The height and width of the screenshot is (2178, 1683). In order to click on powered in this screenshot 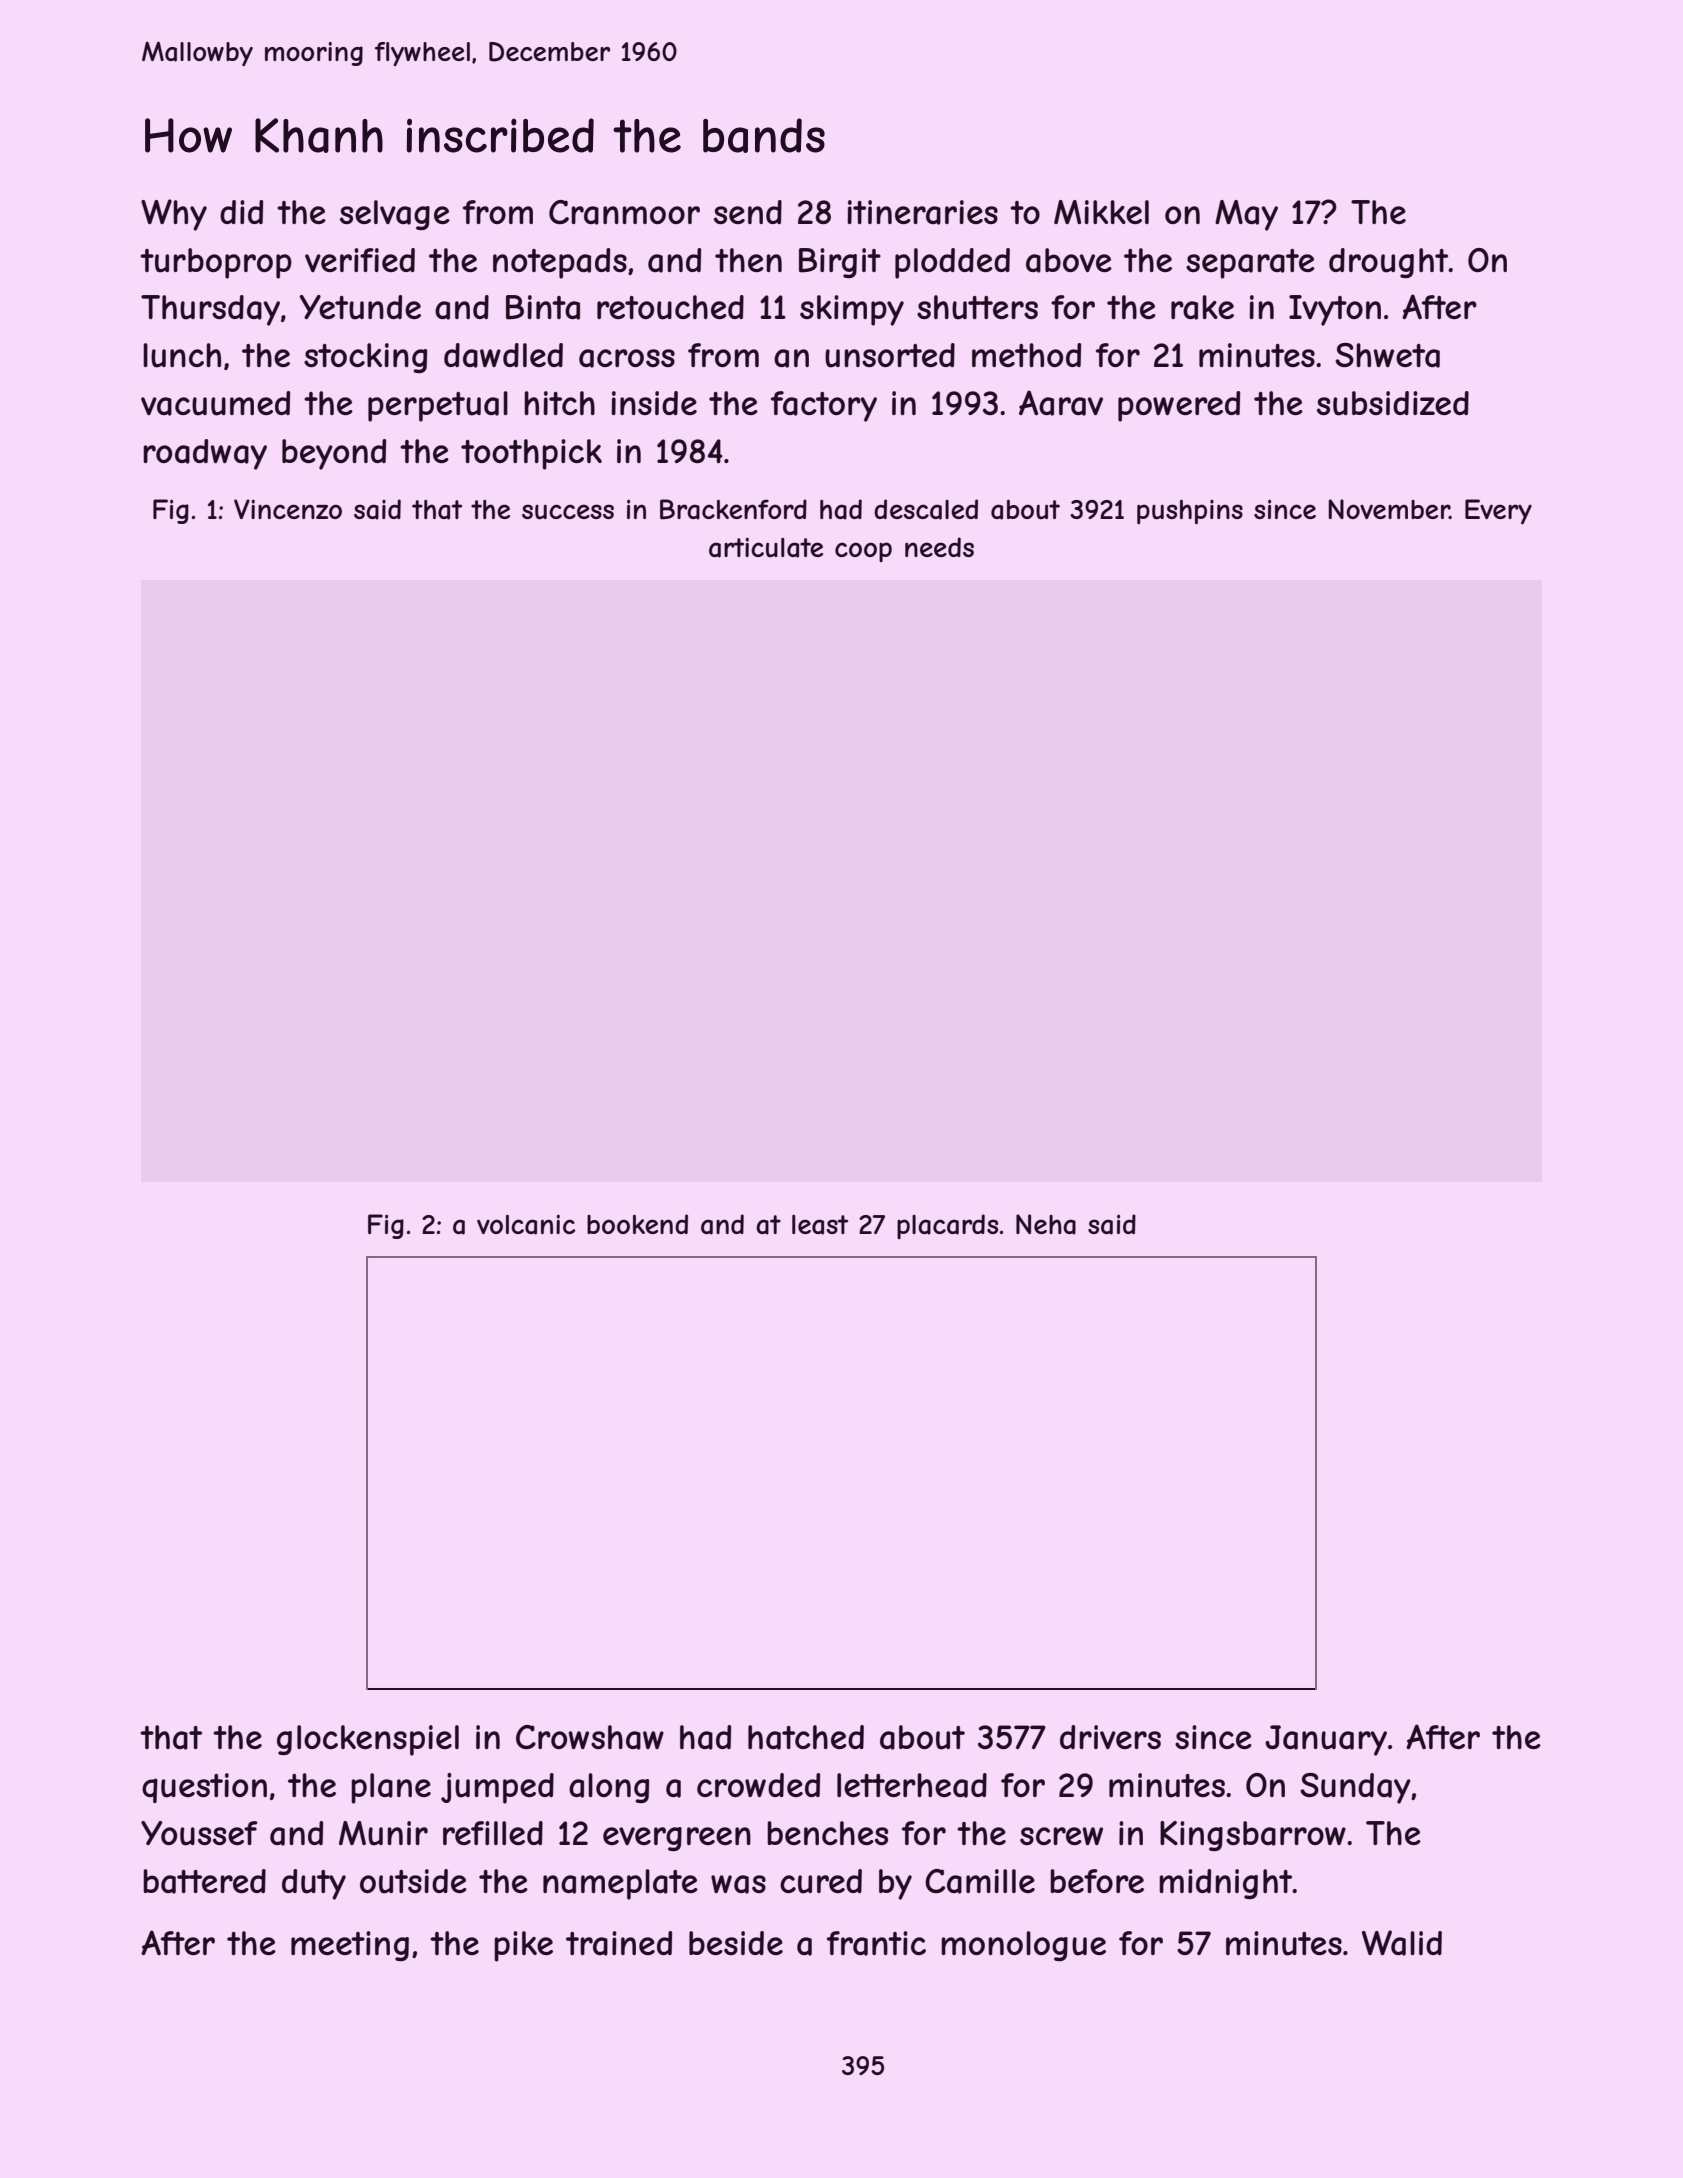, I will do `click(1179, 406)`.
